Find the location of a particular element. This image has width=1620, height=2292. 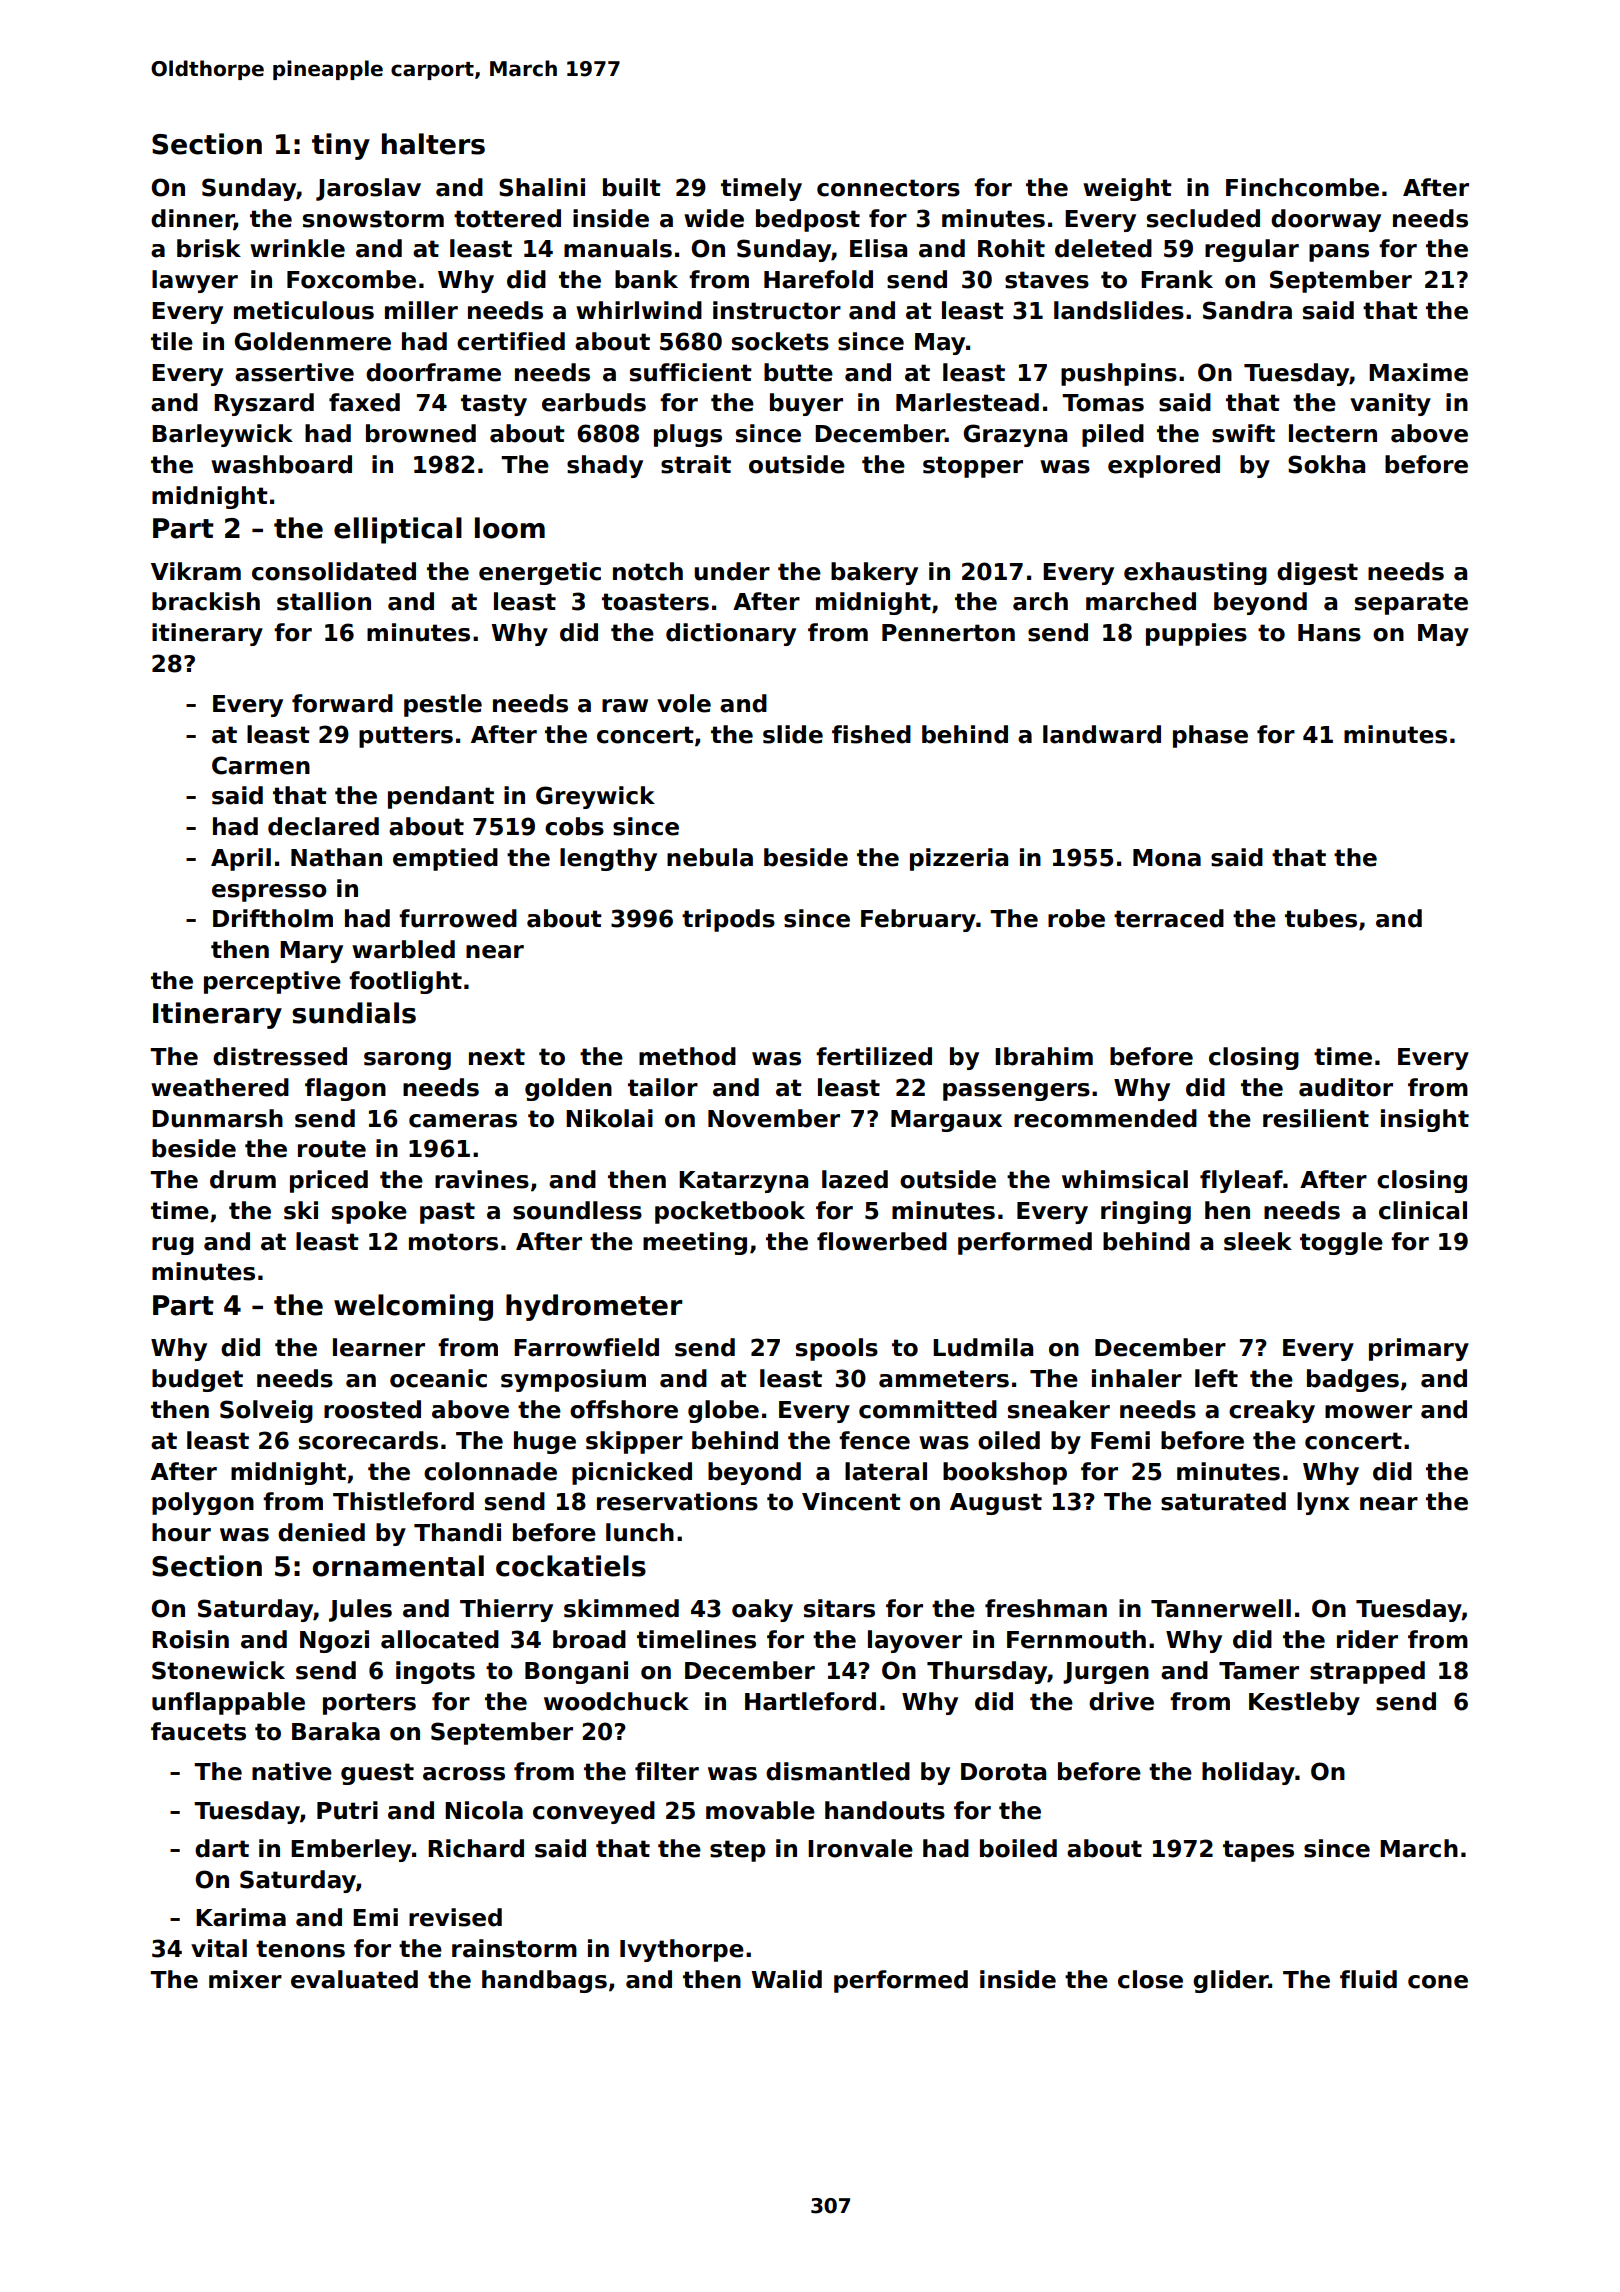

Baraka is located at coordinates (336, 1731).
